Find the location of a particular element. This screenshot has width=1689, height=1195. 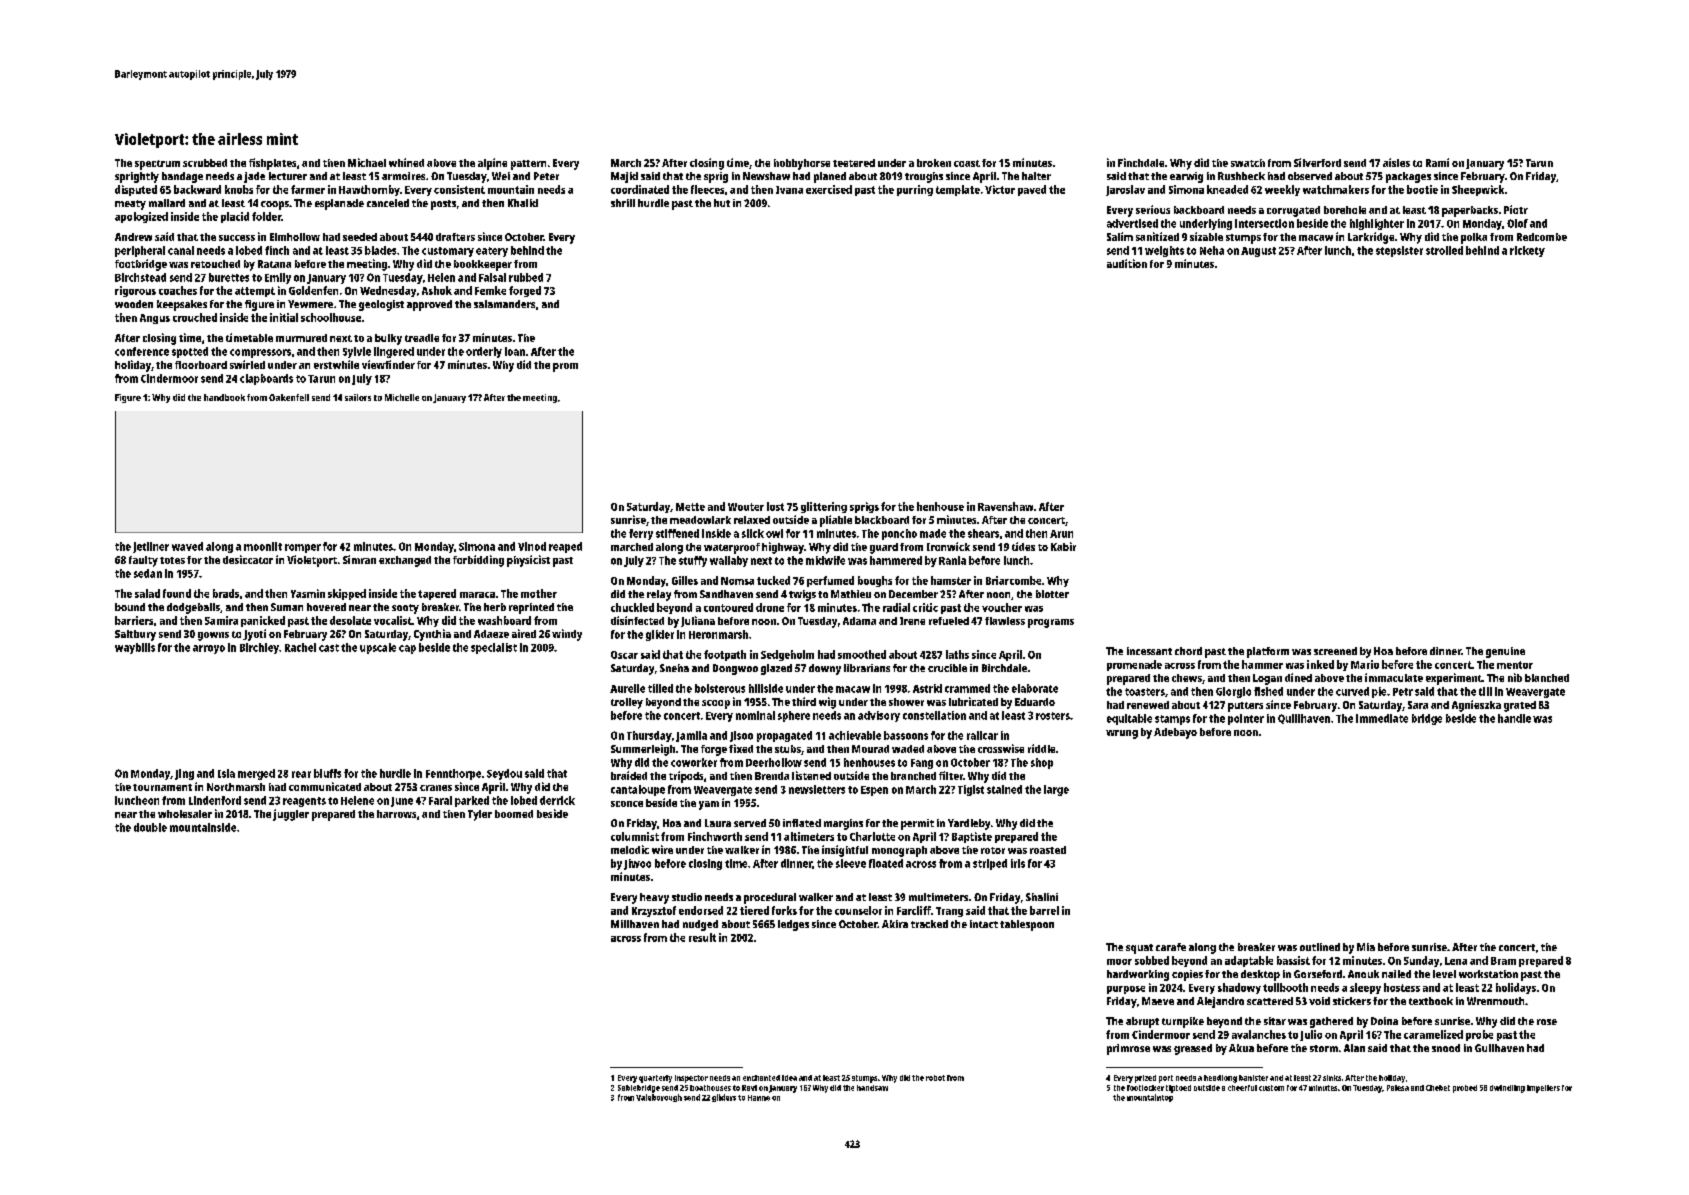

Rami is located at coordinates (1437, 162).
